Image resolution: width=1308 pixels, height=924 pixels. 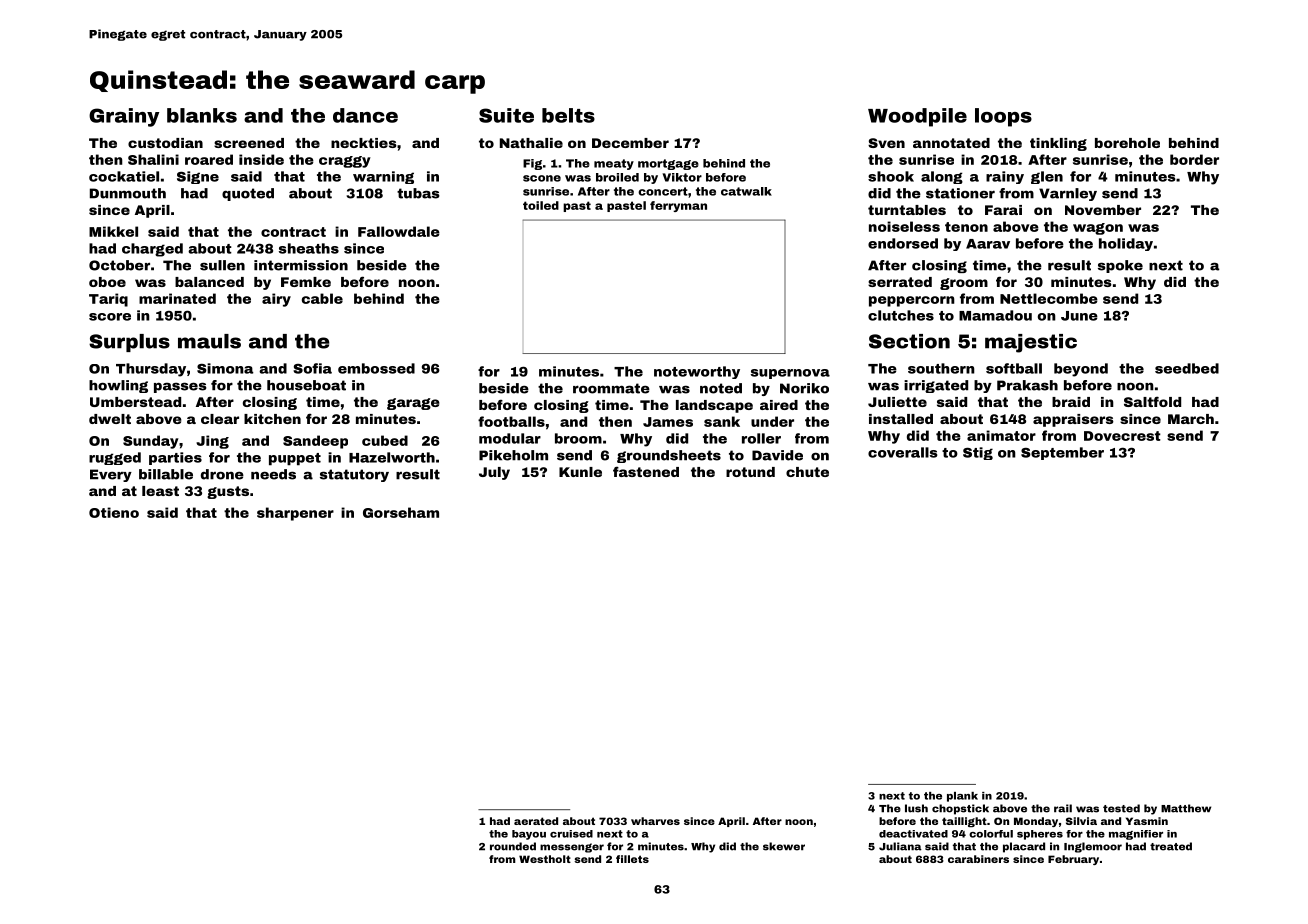 What do you see at coordinates (529, 835) in the page?
I see `bayou` at bounding box center [529, 835].
